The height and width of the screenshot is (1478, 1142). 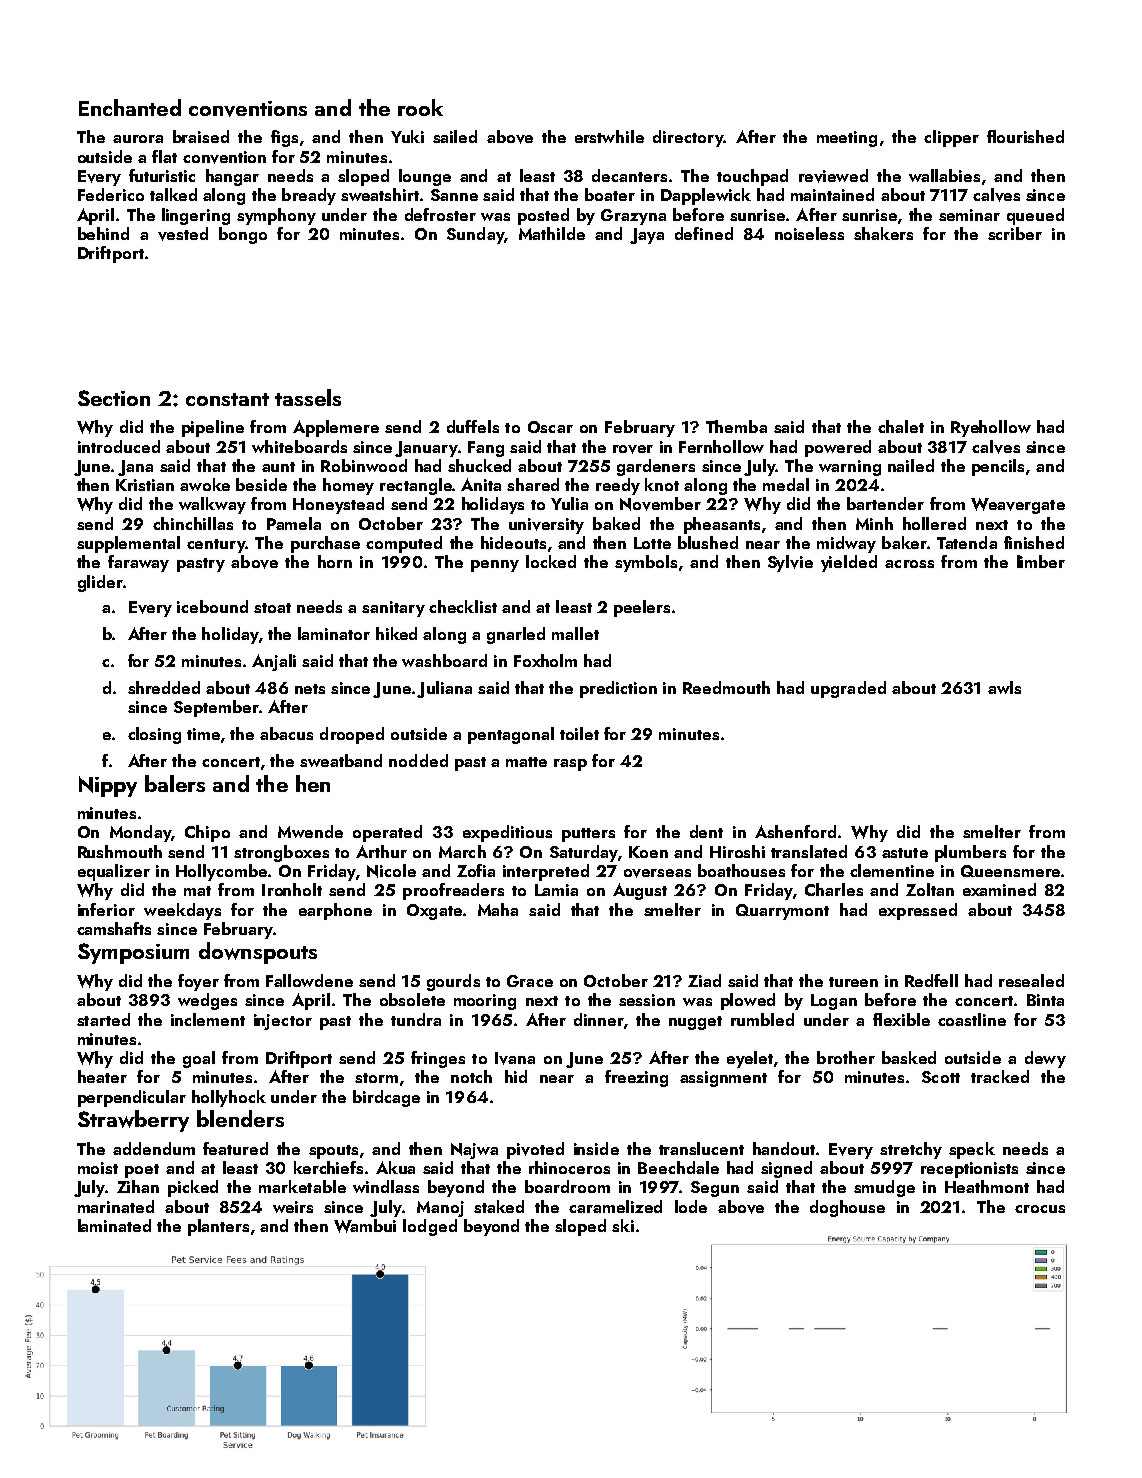 What do you see at coordinates (430, 1227) in the screenshot?
I see `lodged` at bounding box center [430, 1227].
